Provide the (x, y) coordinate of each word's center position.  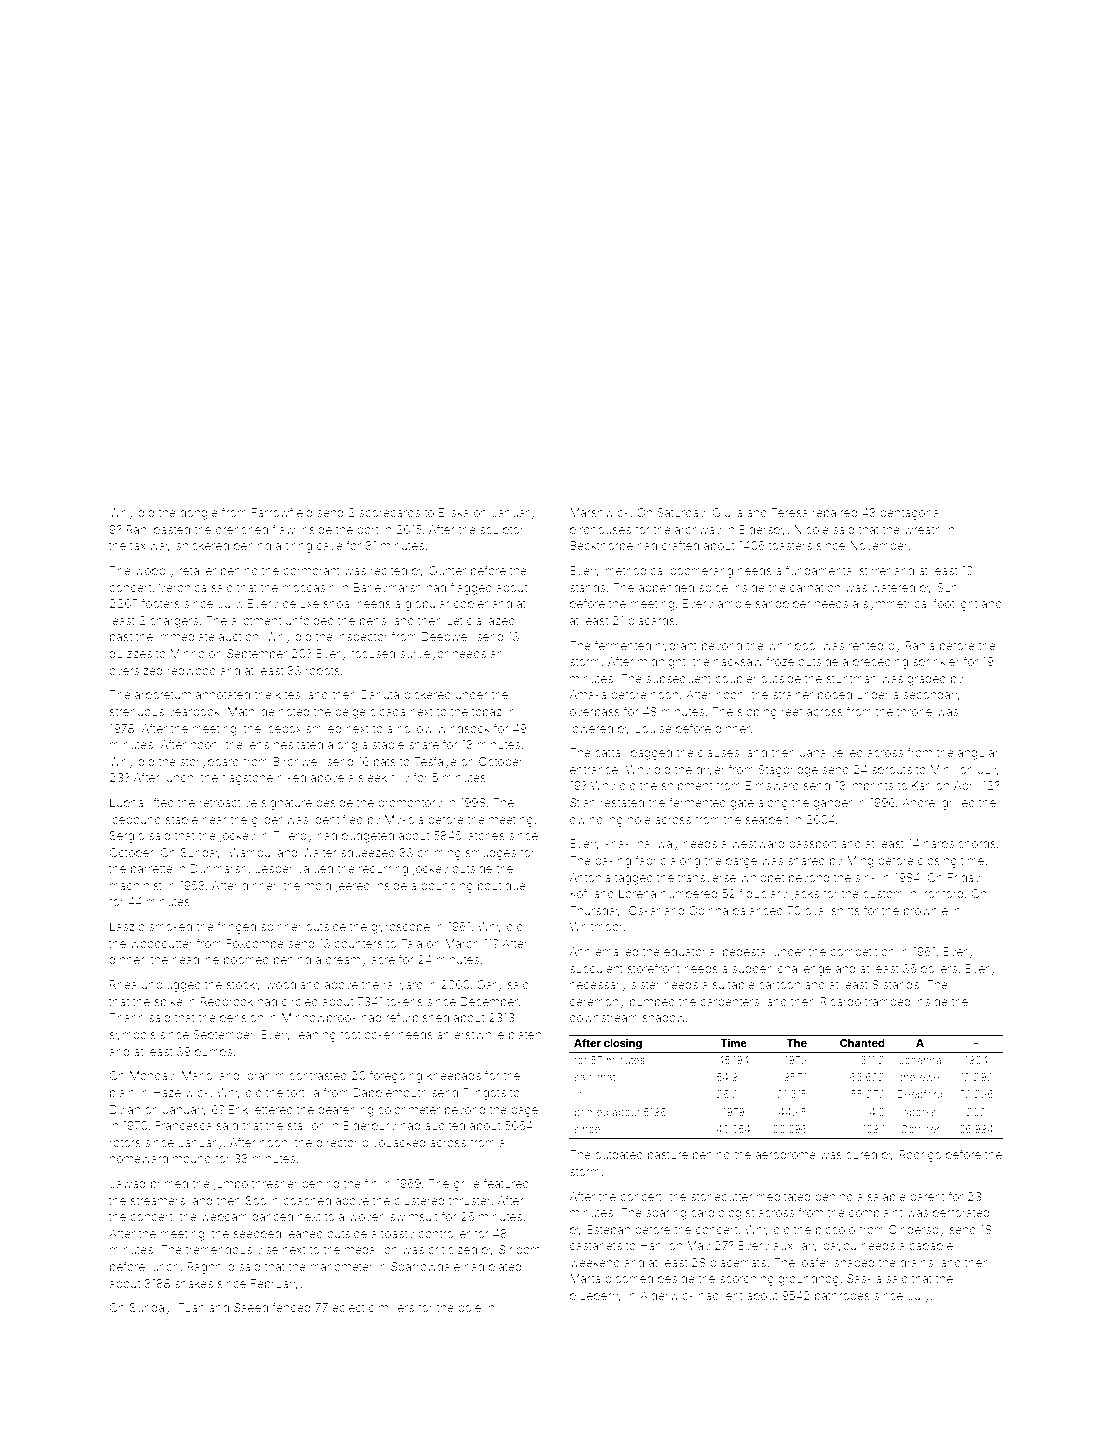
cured (861, 1154)
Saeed (251, 1307)
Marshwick (600, 512)
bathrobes (842, 1295)
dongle (199, 514)
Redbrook (227, 1001)
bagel (526, 1111)
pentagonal (910, 514)
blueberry (596, 1297)
